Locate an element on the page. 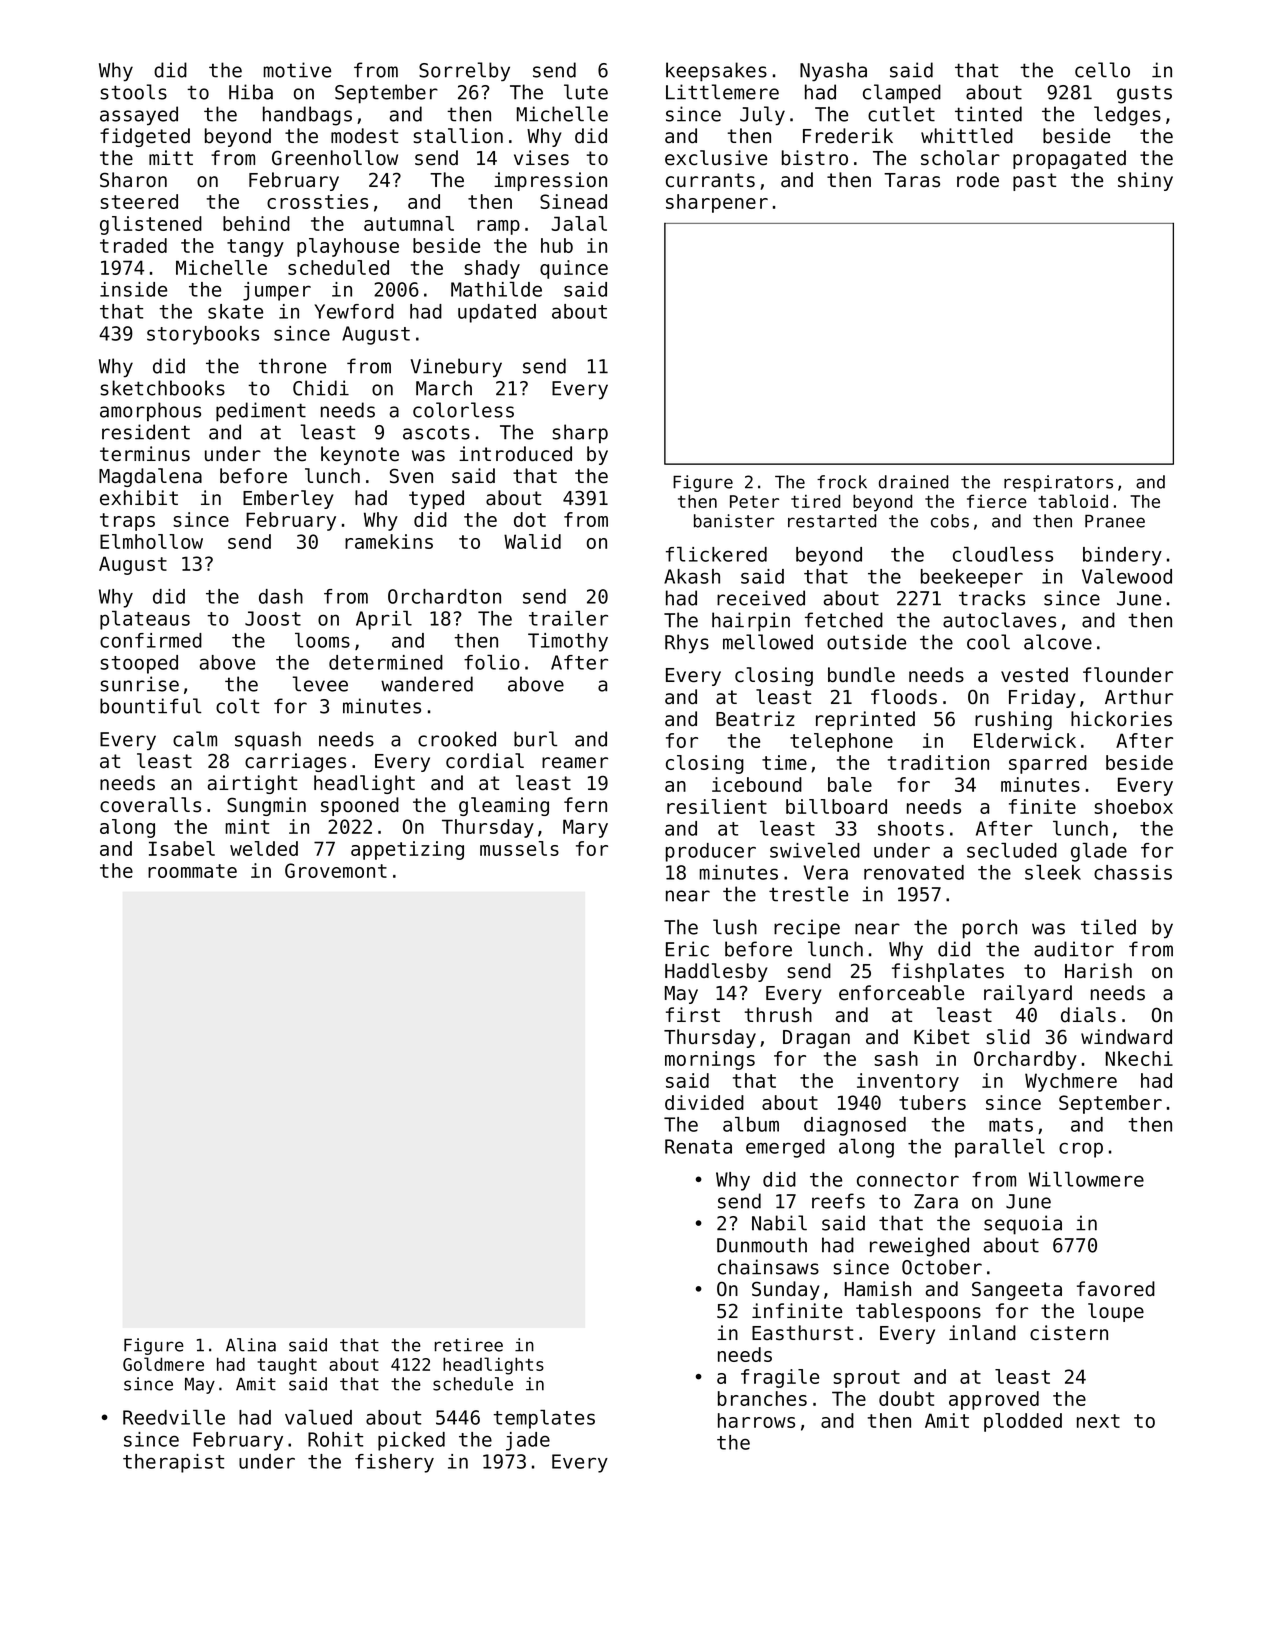  keepsakes is located at coordinates (716, 72).
